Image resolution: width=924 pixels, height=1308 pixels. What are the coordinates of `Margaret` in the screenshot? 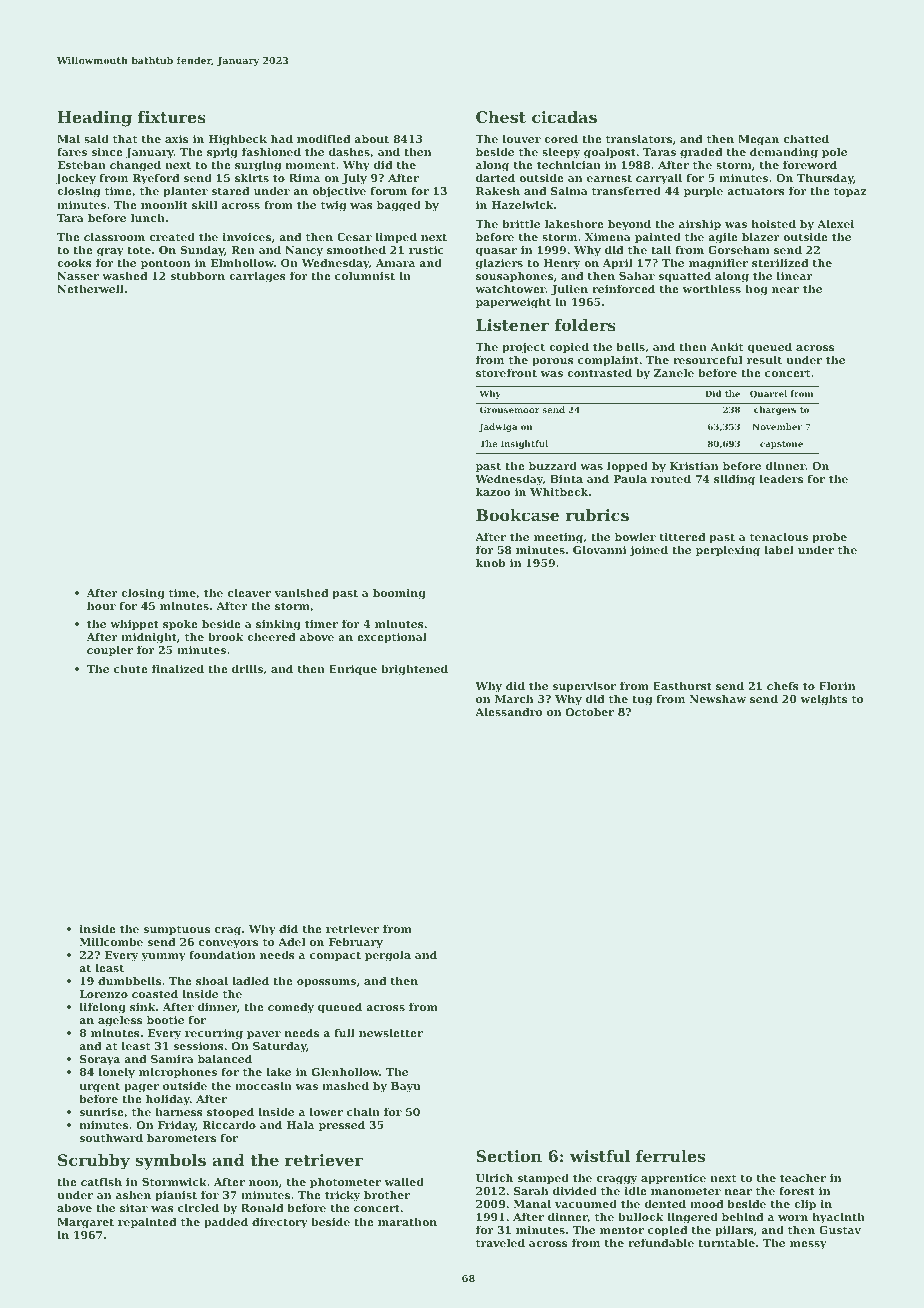 It's located at (85, 1223).
